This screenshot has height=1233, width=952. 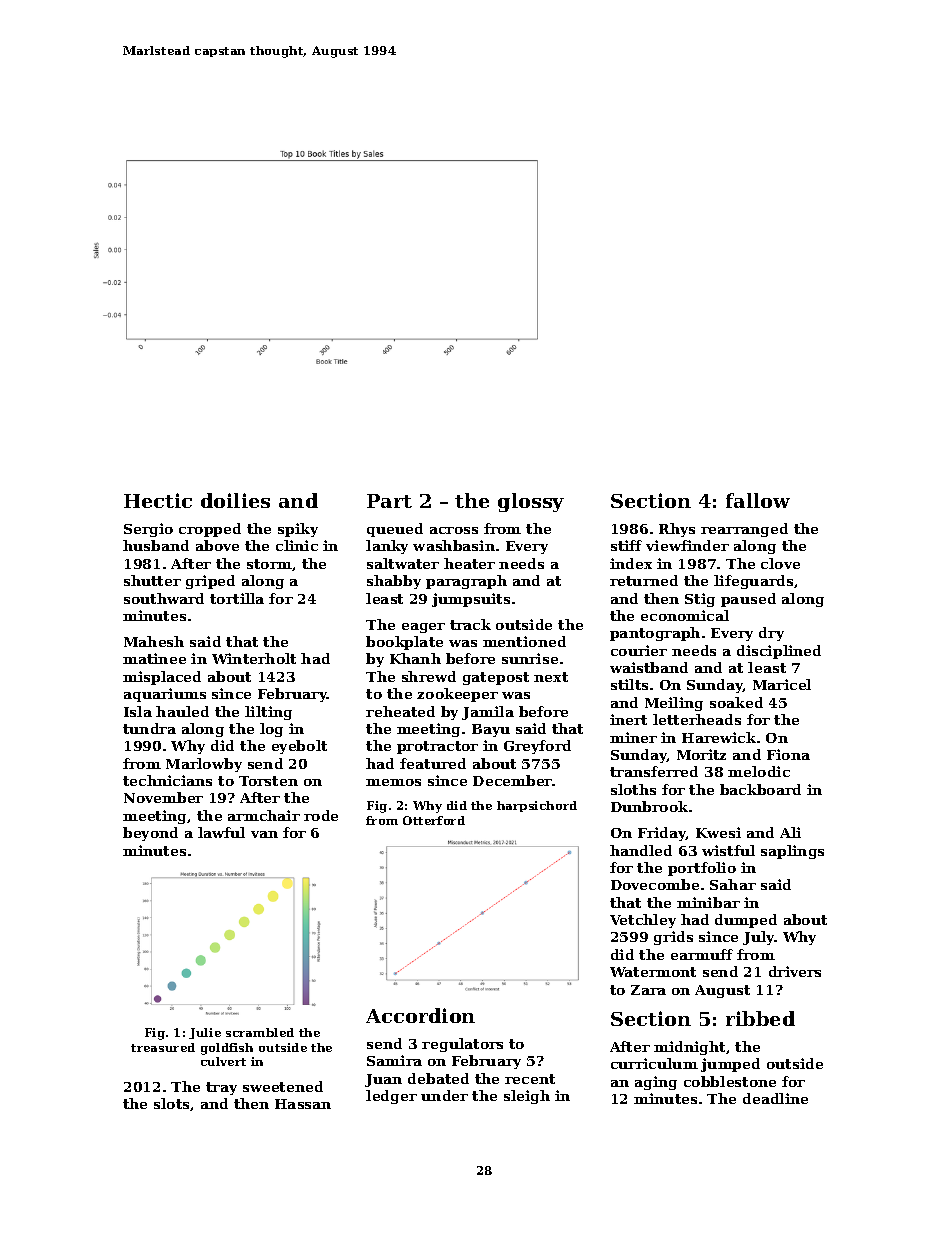 I want to click on armchair, so click(x=264, y=815).
